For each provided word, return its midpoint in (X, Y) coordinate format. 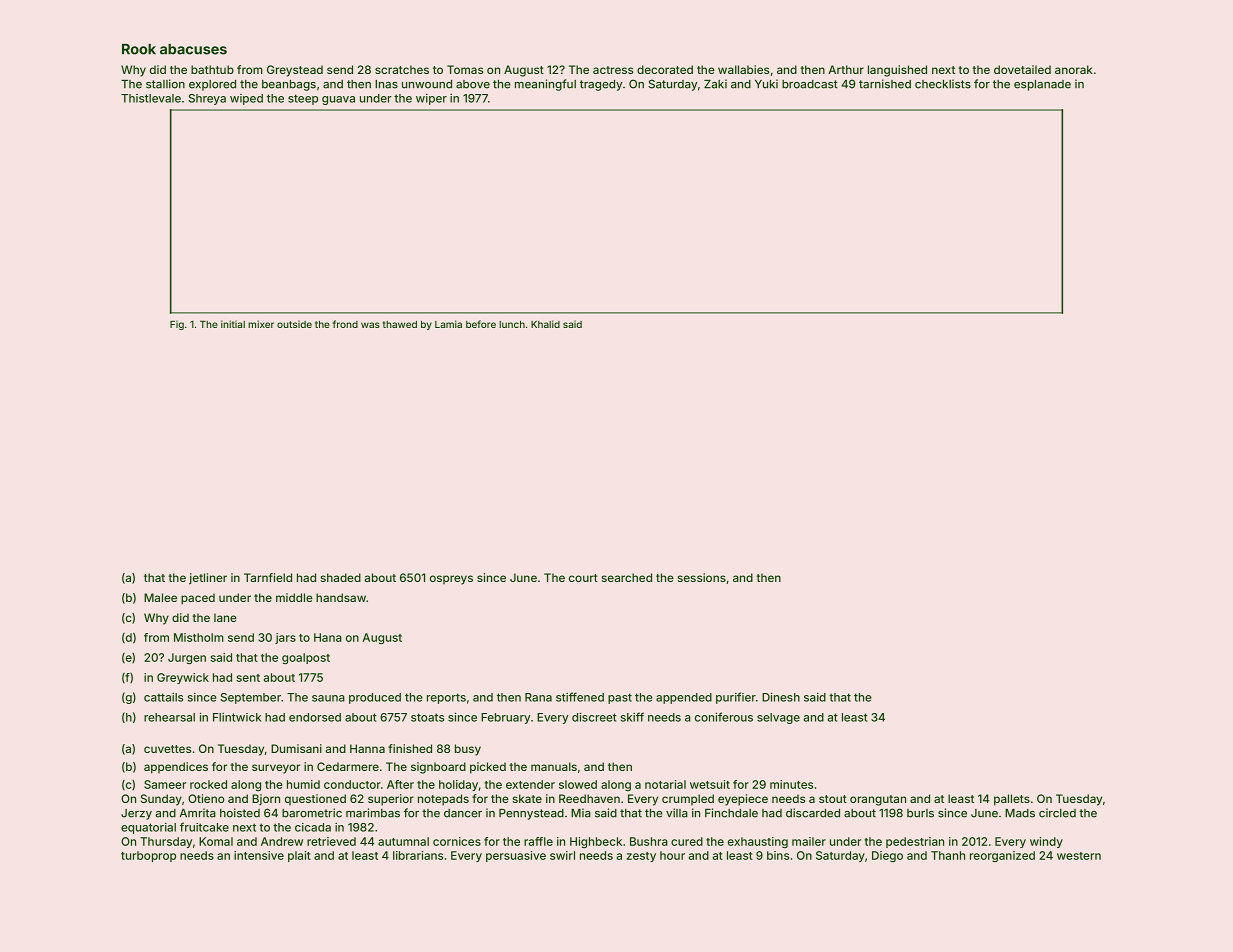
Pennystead (531, 814)
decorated (665, 69)
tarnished (885, 84)
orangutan (878, 800)
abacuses (193, 49)
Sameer (165, 784)
